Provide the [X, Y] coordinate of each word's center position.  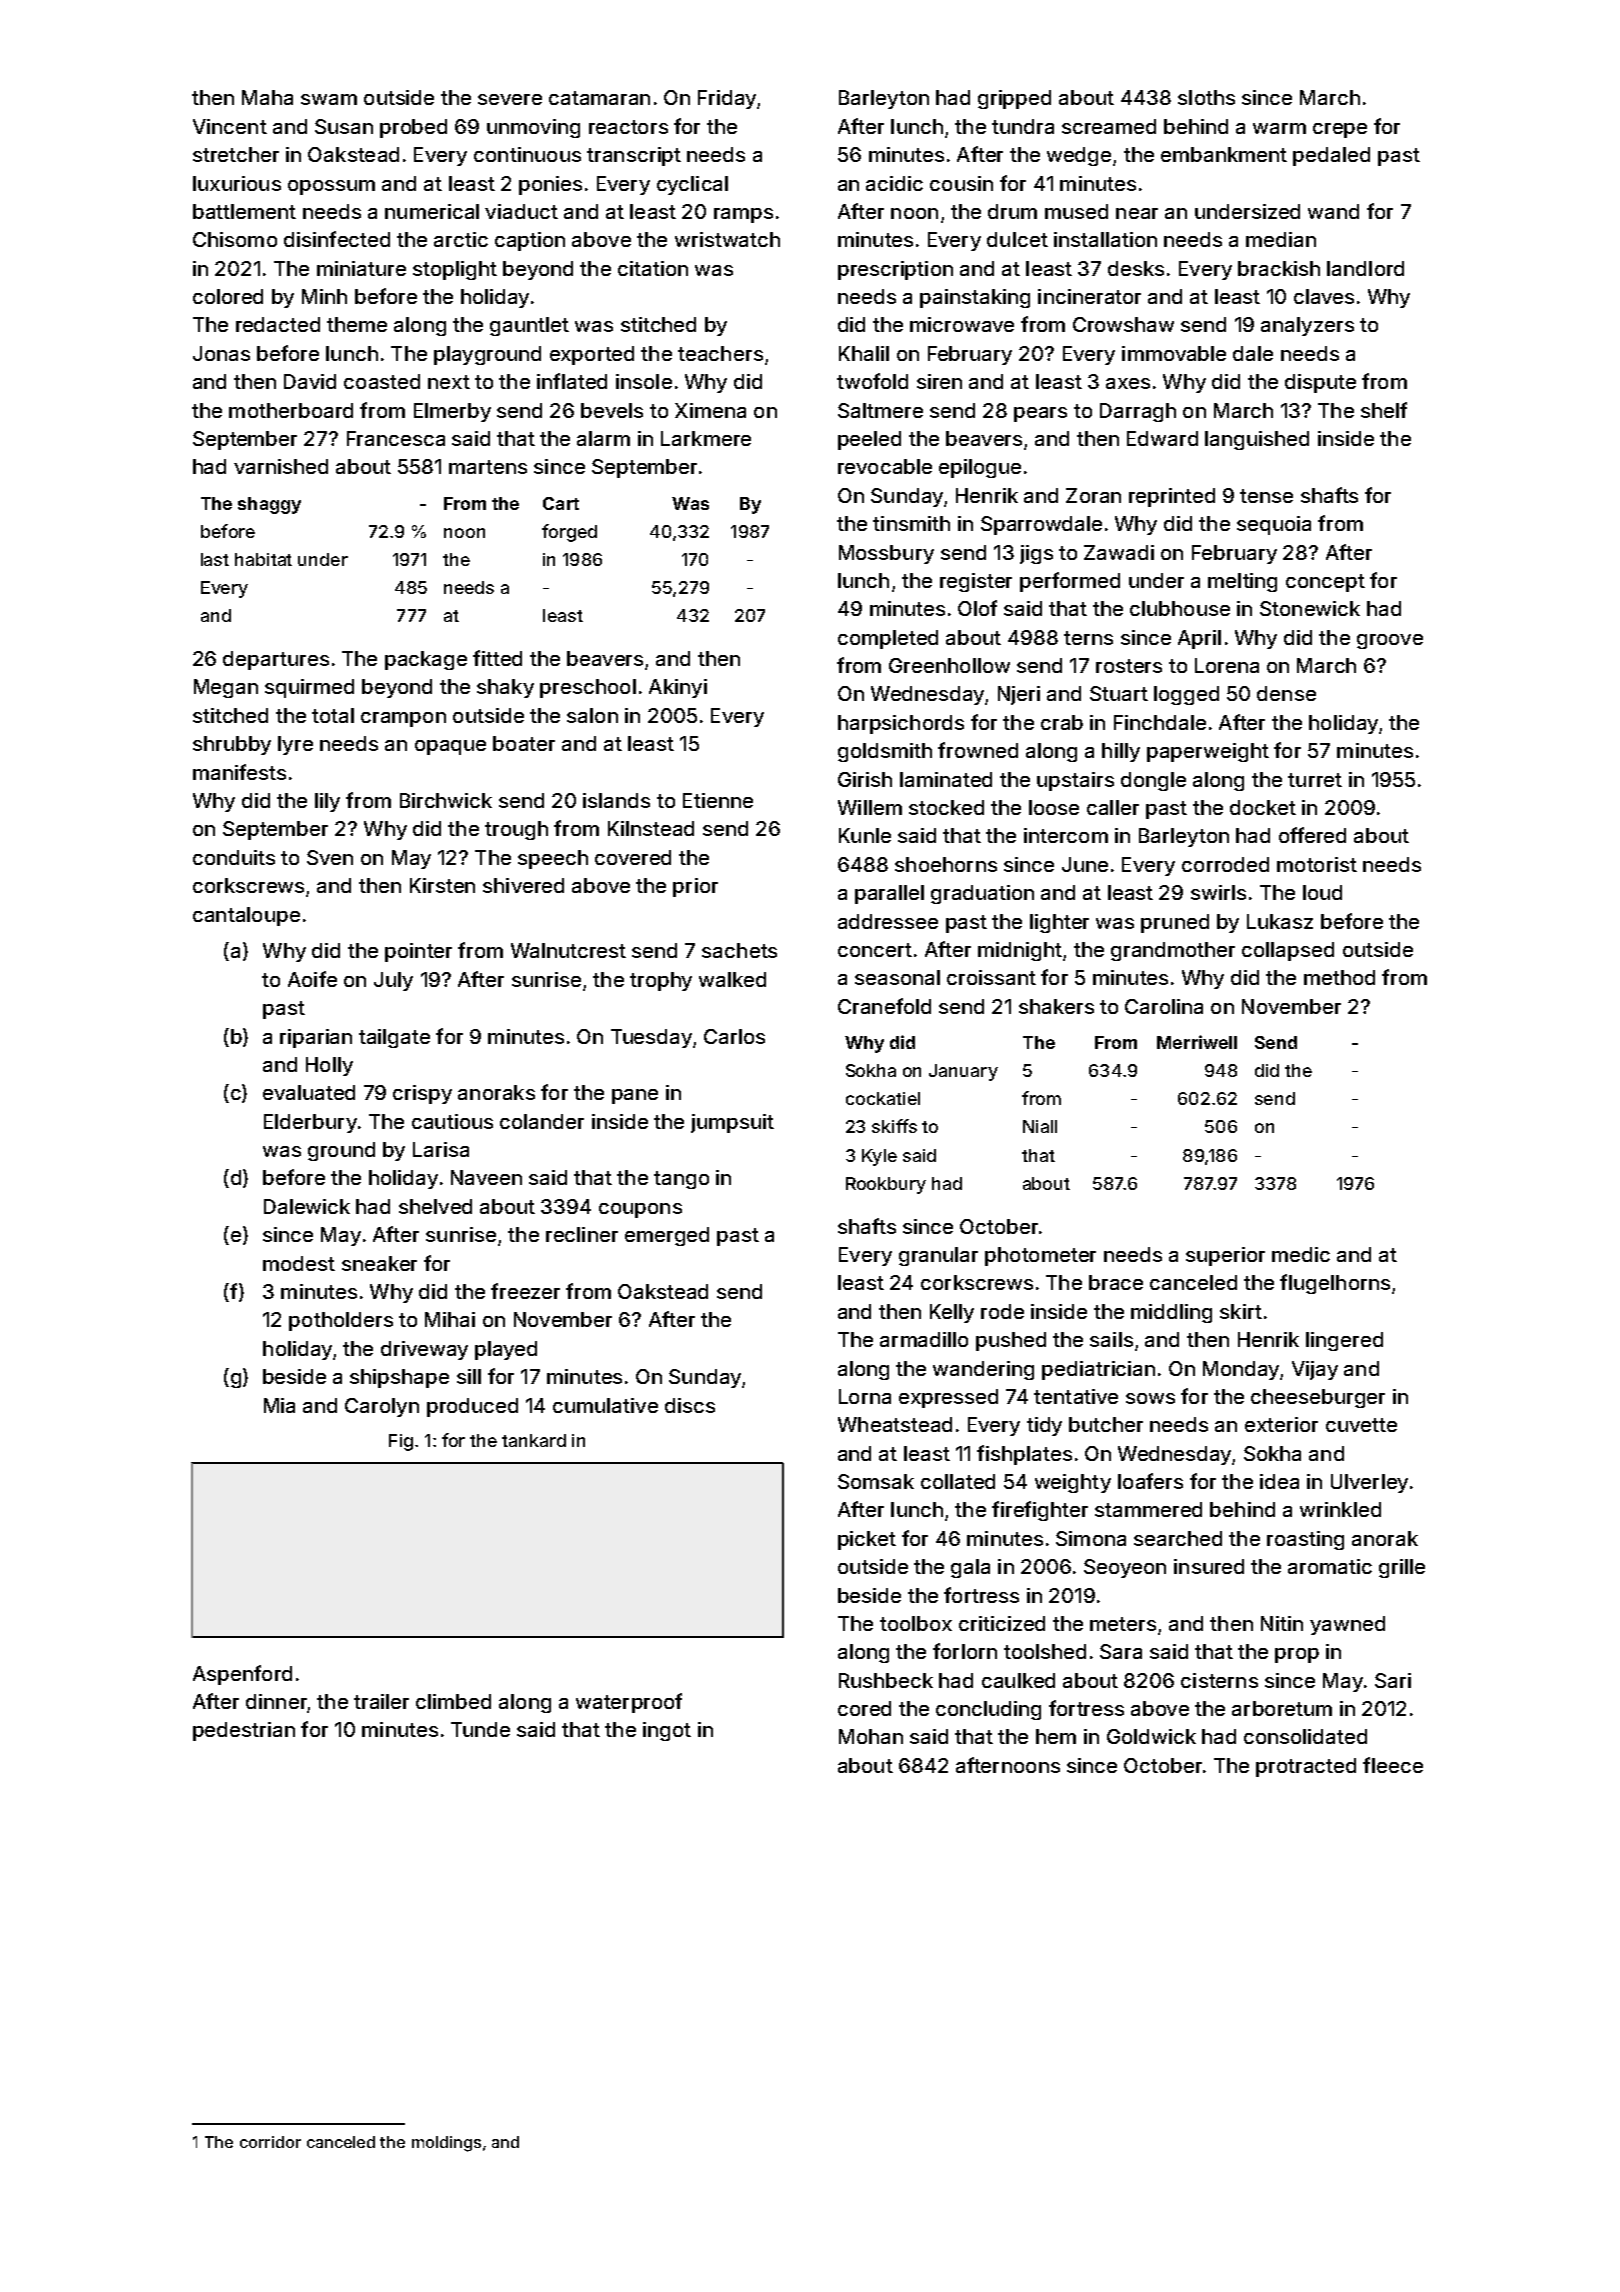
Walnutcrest [568, 950]
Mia [279, 1405]
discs [690, 1405]
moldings [446, 2144]
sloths [1206, 97]
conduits [234, 857]
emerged [667, 1236]
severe [510, 99]
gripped [1014, 99]
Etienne [718, 800]
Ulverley [1369, 1483]
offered [1312, 835]
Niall [1040, 1126]
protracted [1306, 1767]
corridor [270, 2142]
